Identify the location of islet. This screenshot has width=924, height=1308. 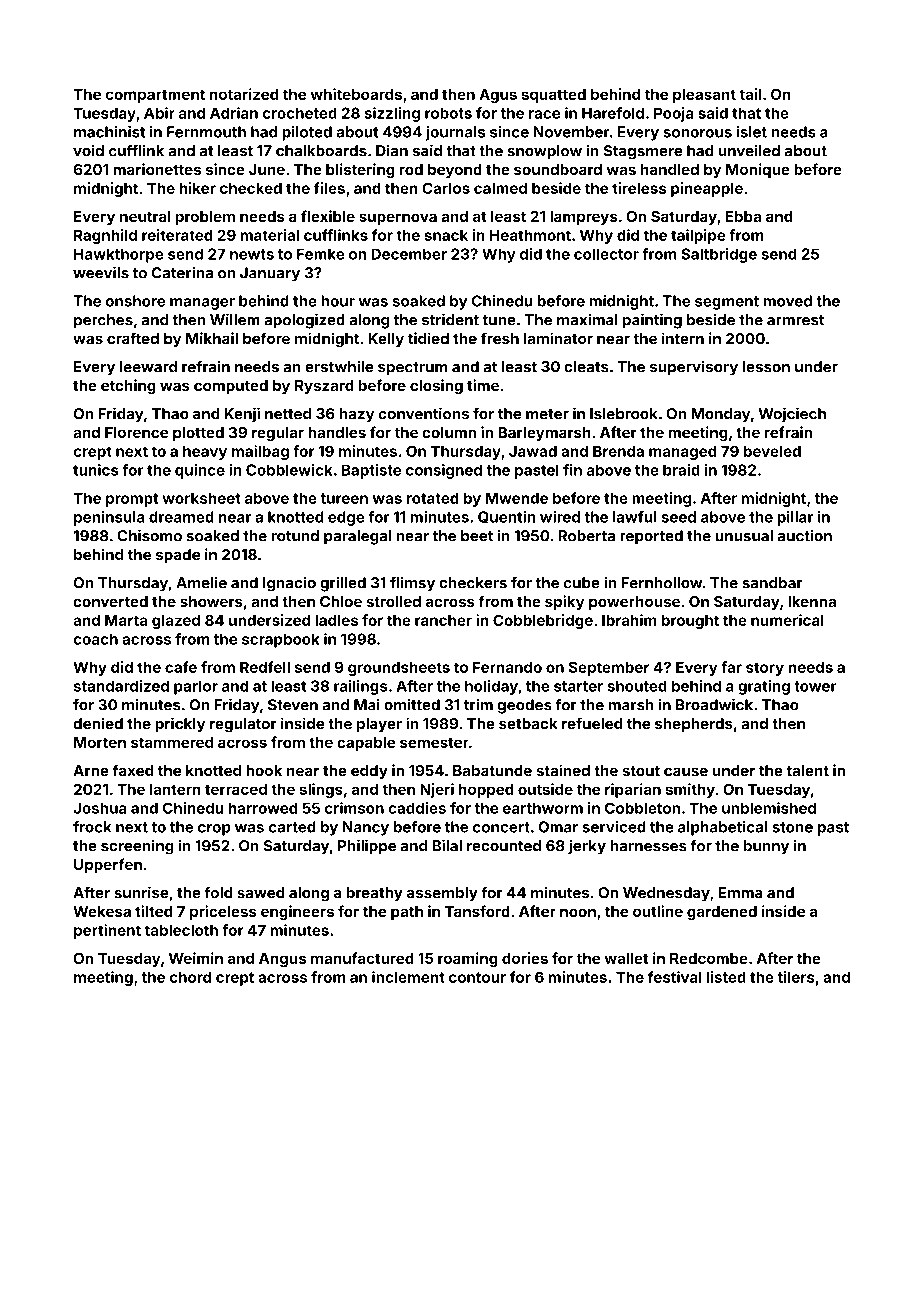
(752, 132).
